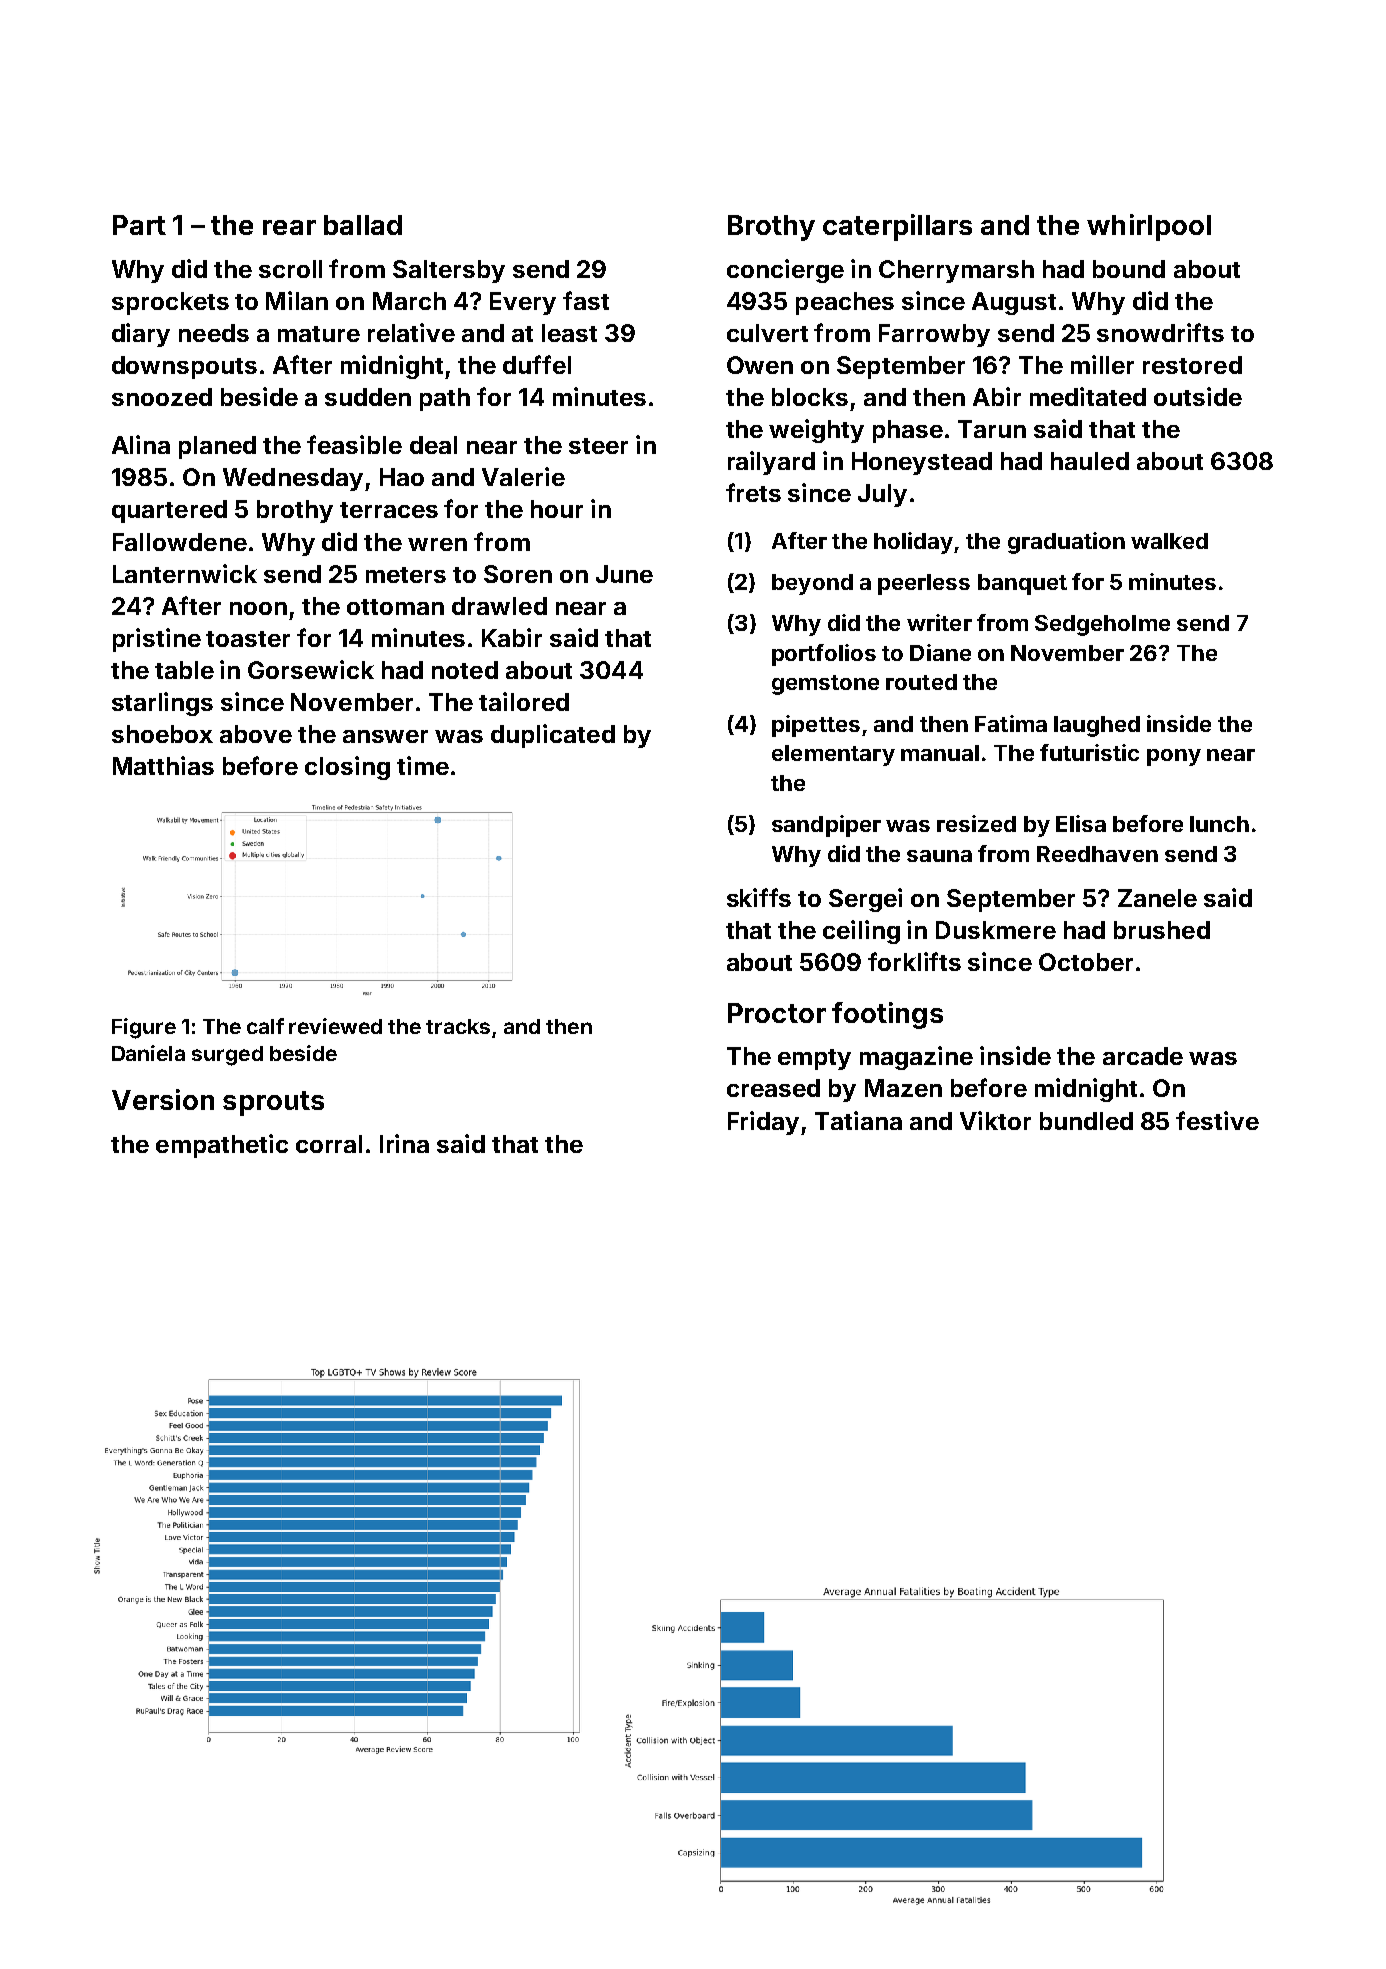 The height and width of the screenshot is (1969, 1386). I want to click on pony, so click(1174, 757).
